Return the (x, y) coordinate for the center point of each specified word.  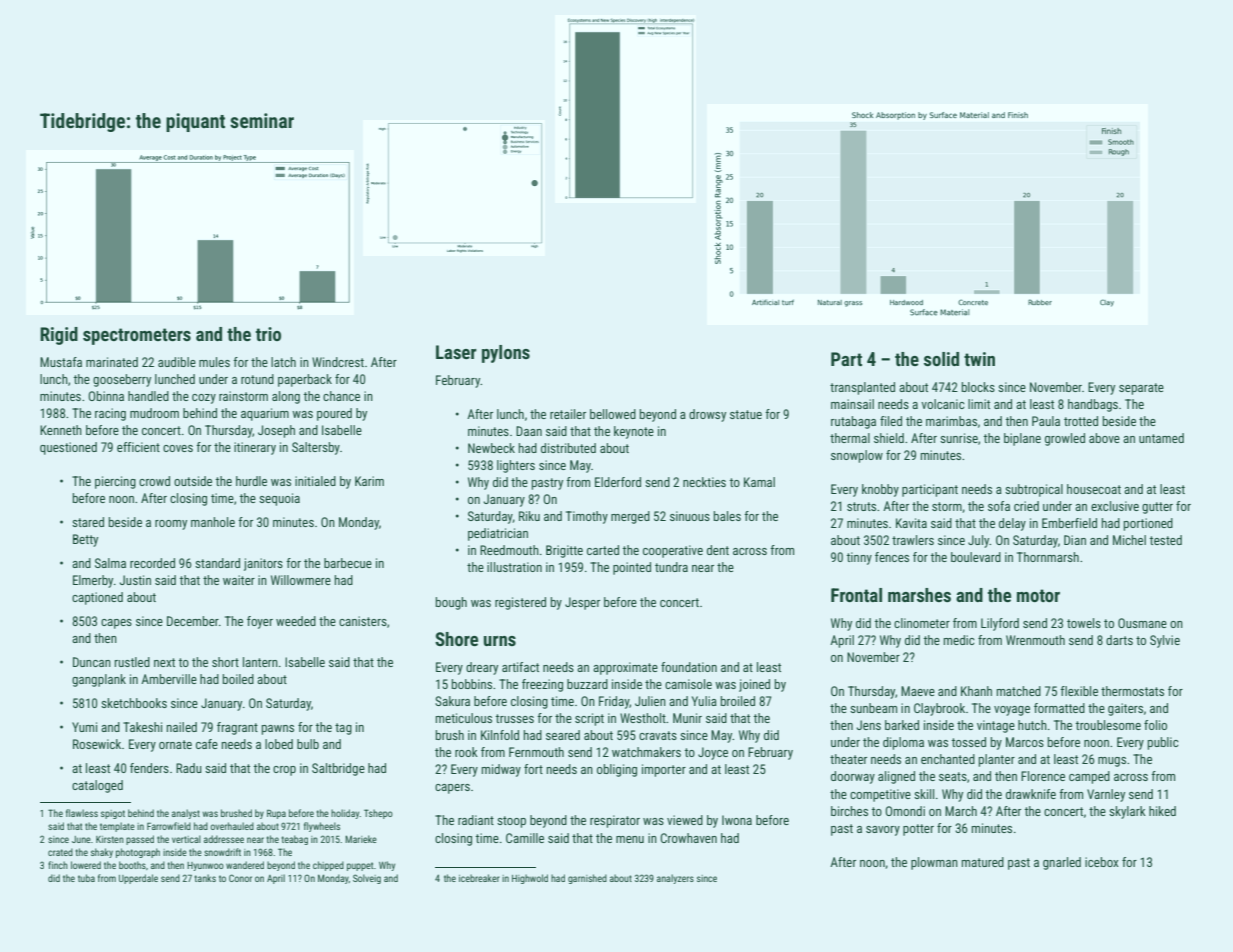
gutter (1157, 508)
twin (979, 359)
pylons (506, 354)
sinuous (690, 516)
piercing (115, 482)
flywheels (322, 827)
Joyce (713, 753)
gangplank (99, 680)
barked (902, 725)
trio (268, 334)
